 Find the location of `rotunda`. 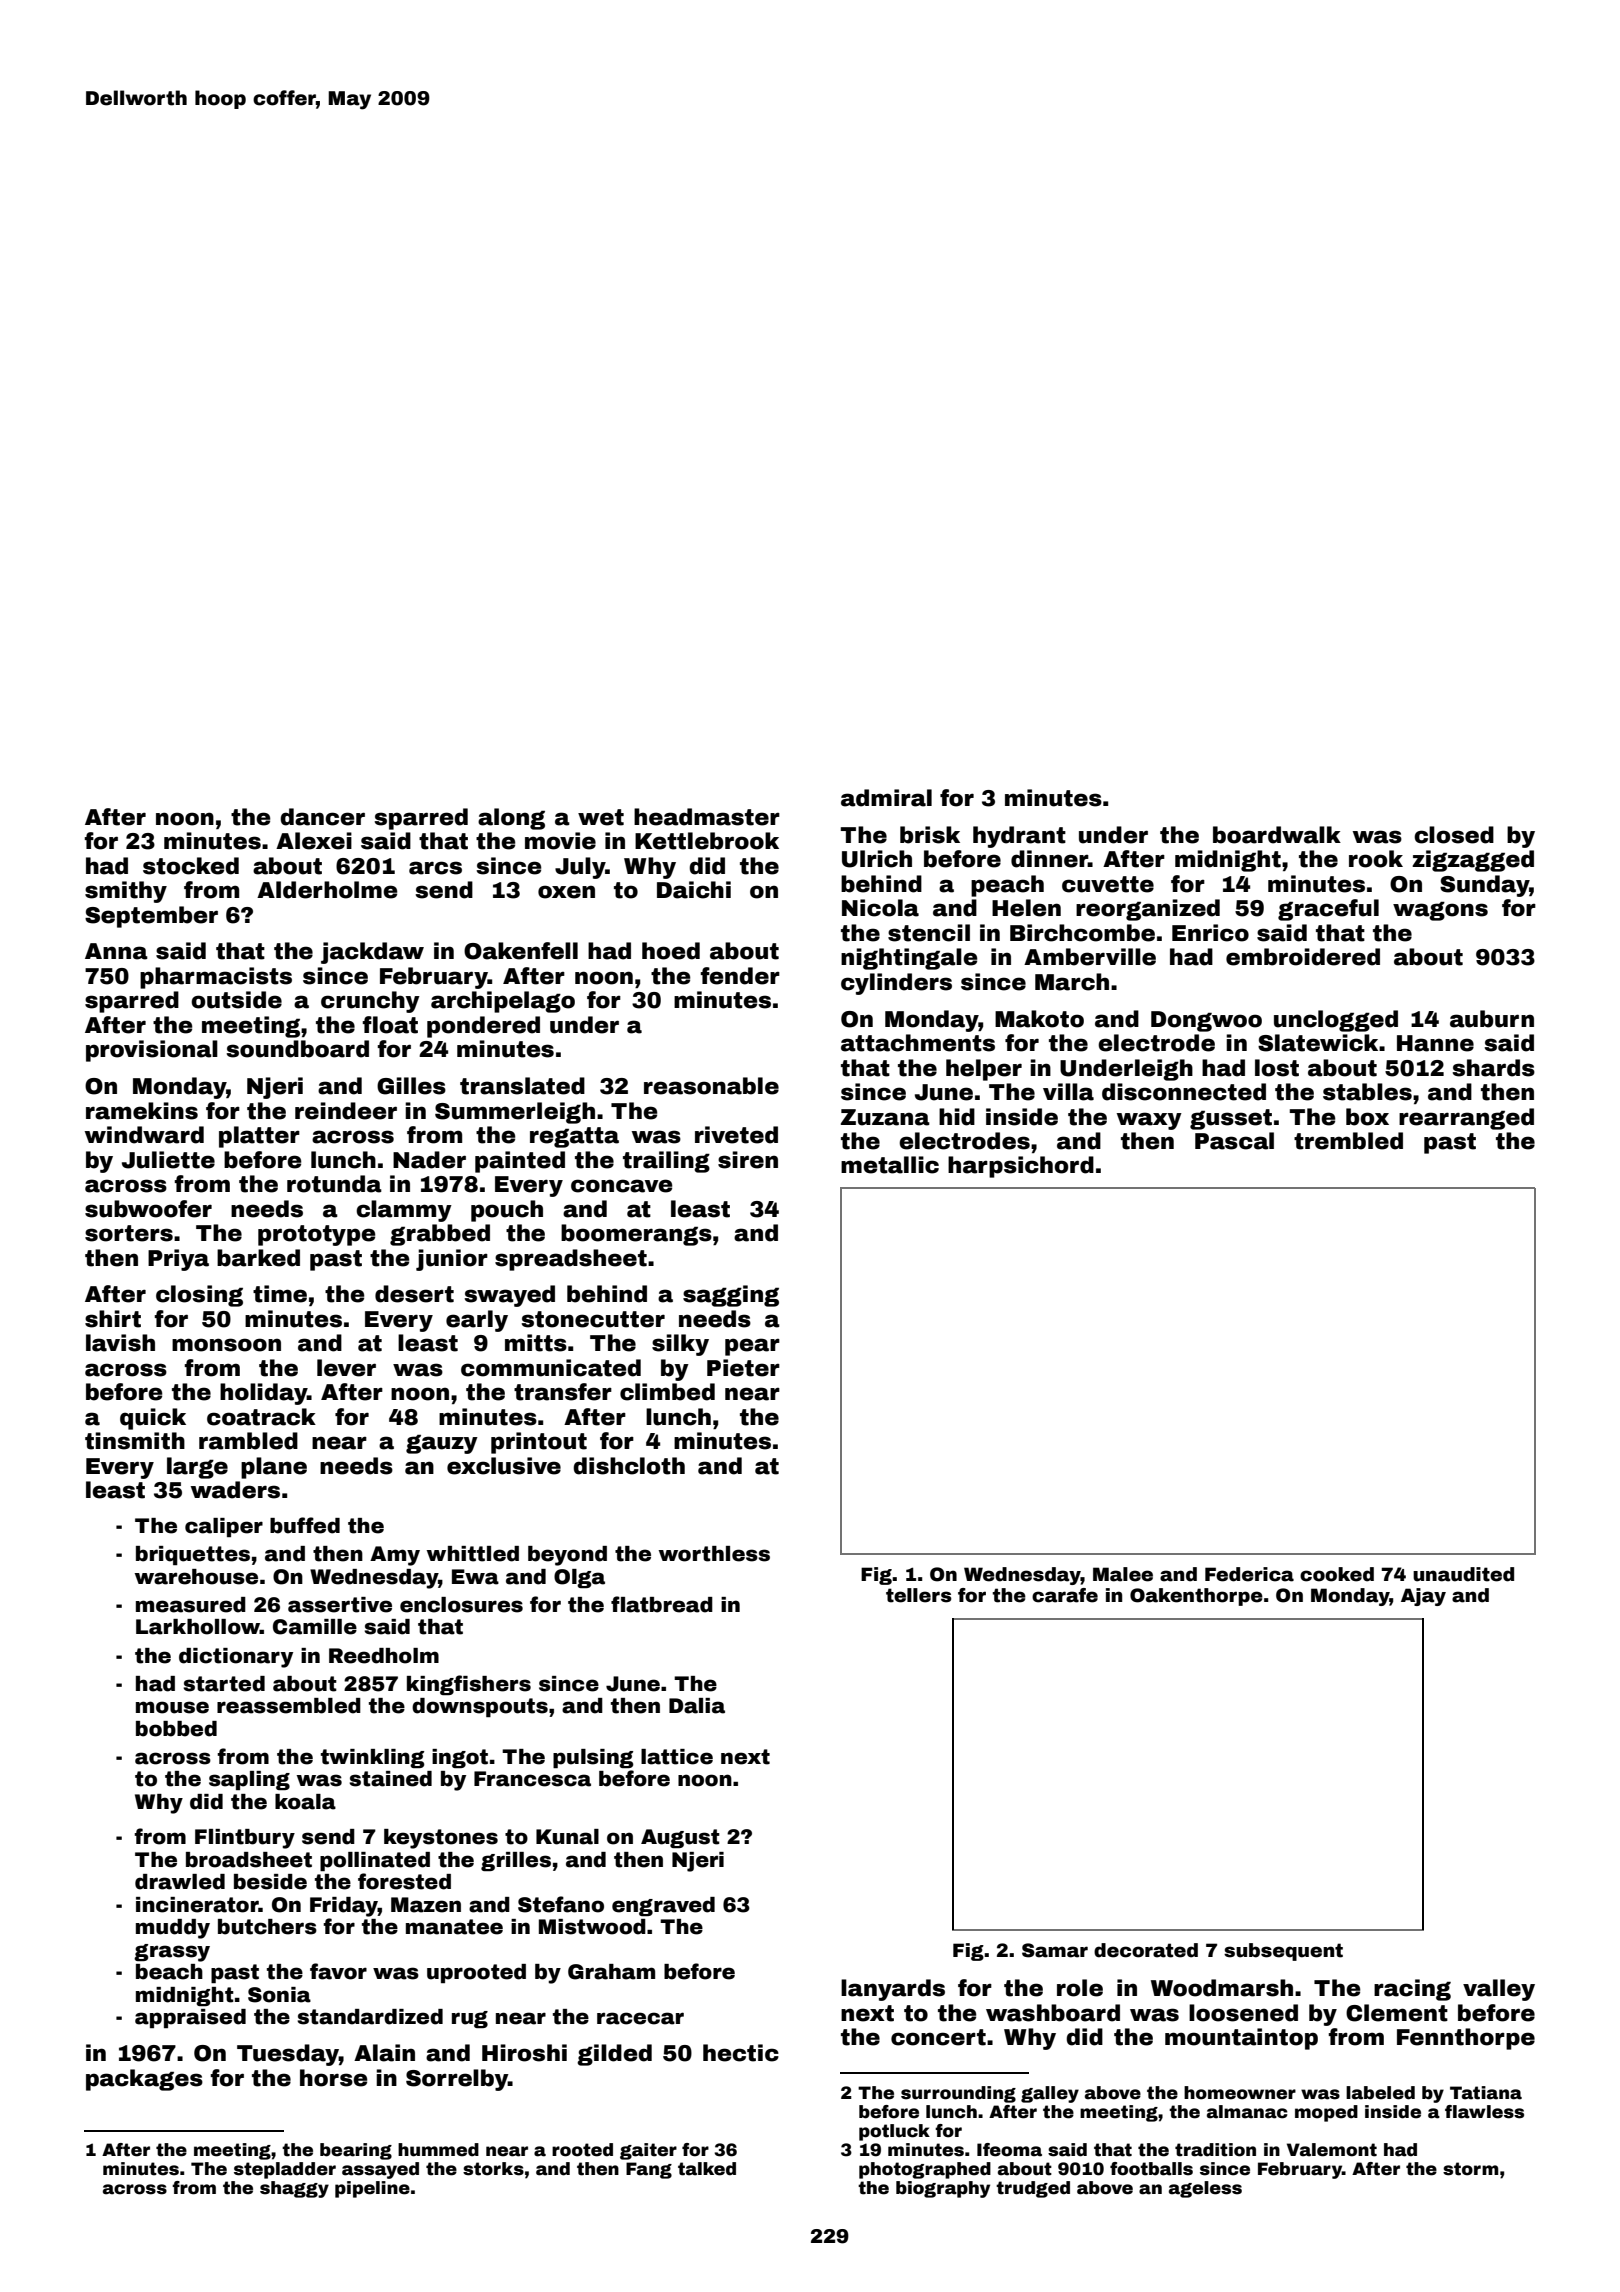

rotunda is located at coordinates (334, 1184).
